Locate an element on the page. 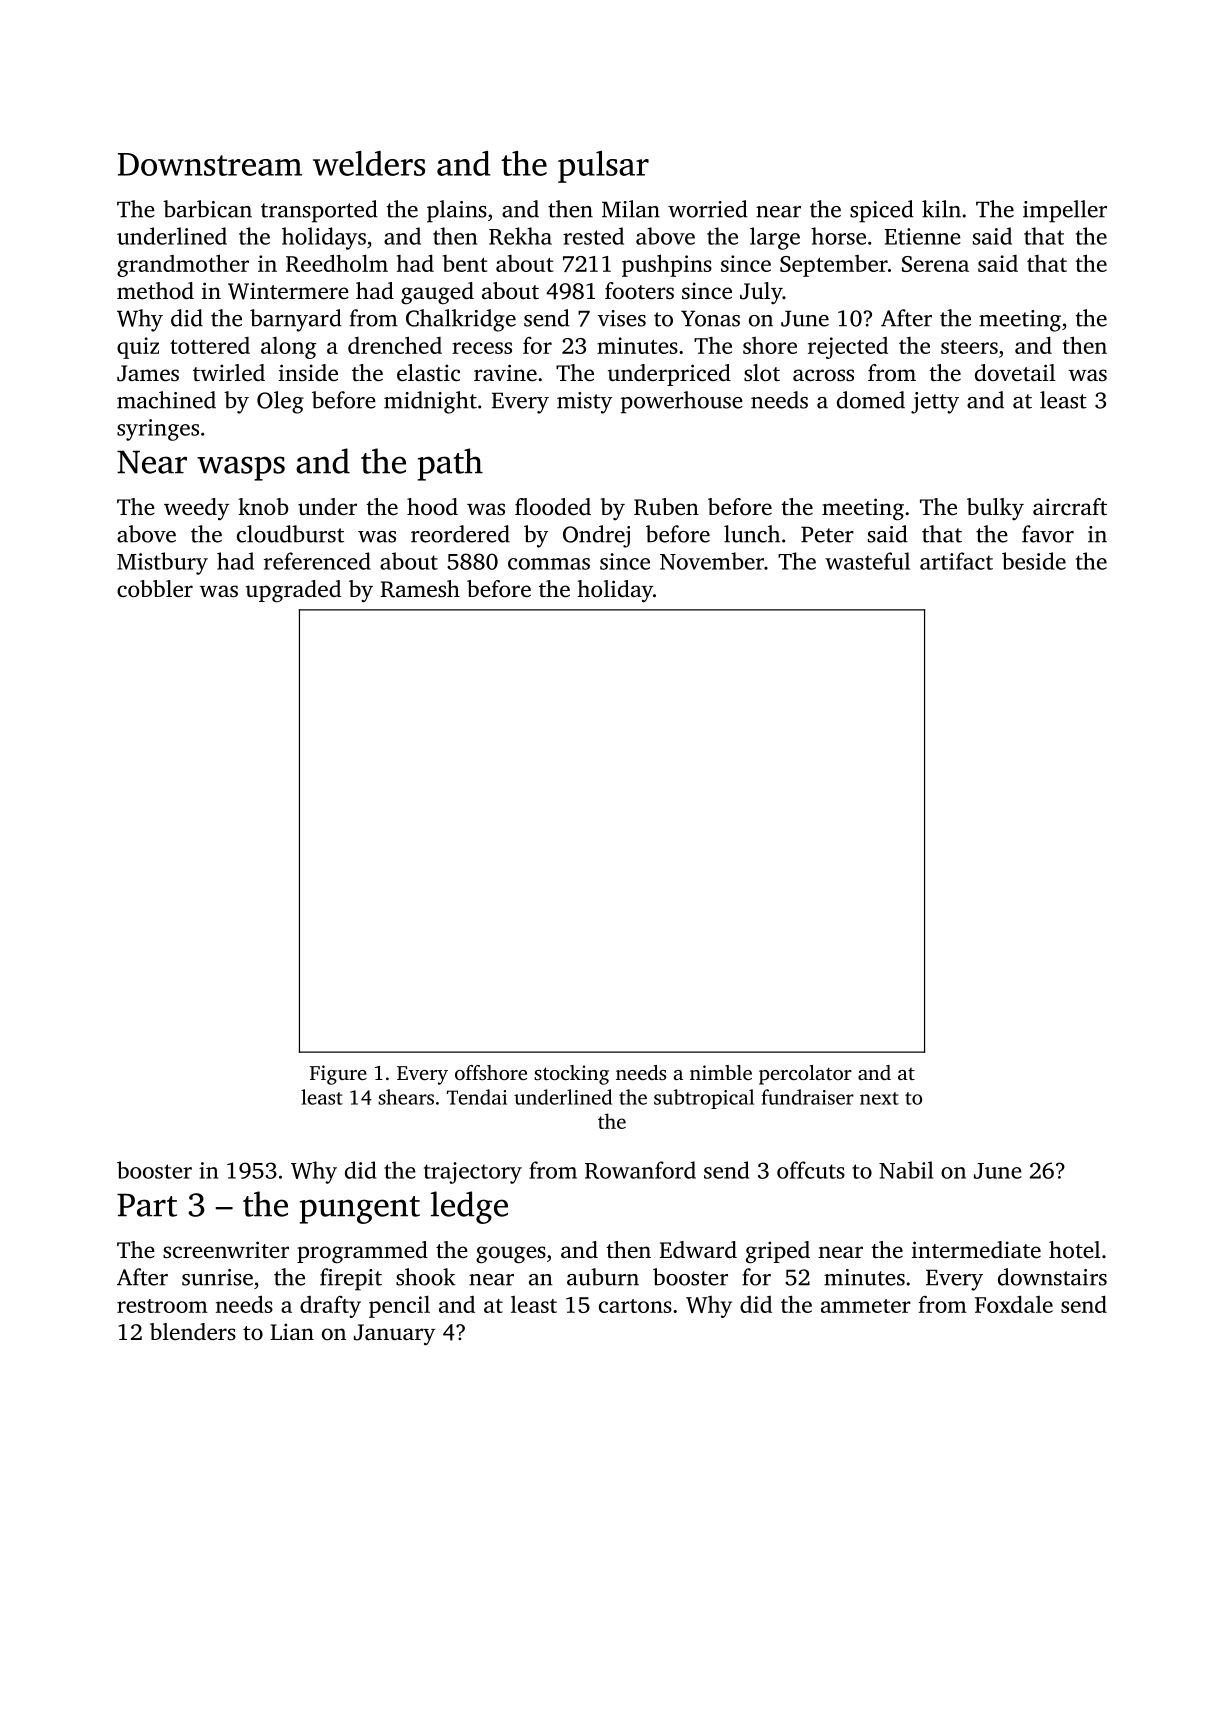 The image size is (1224, 1731). Figure is located at coordinates (338, 1075).
